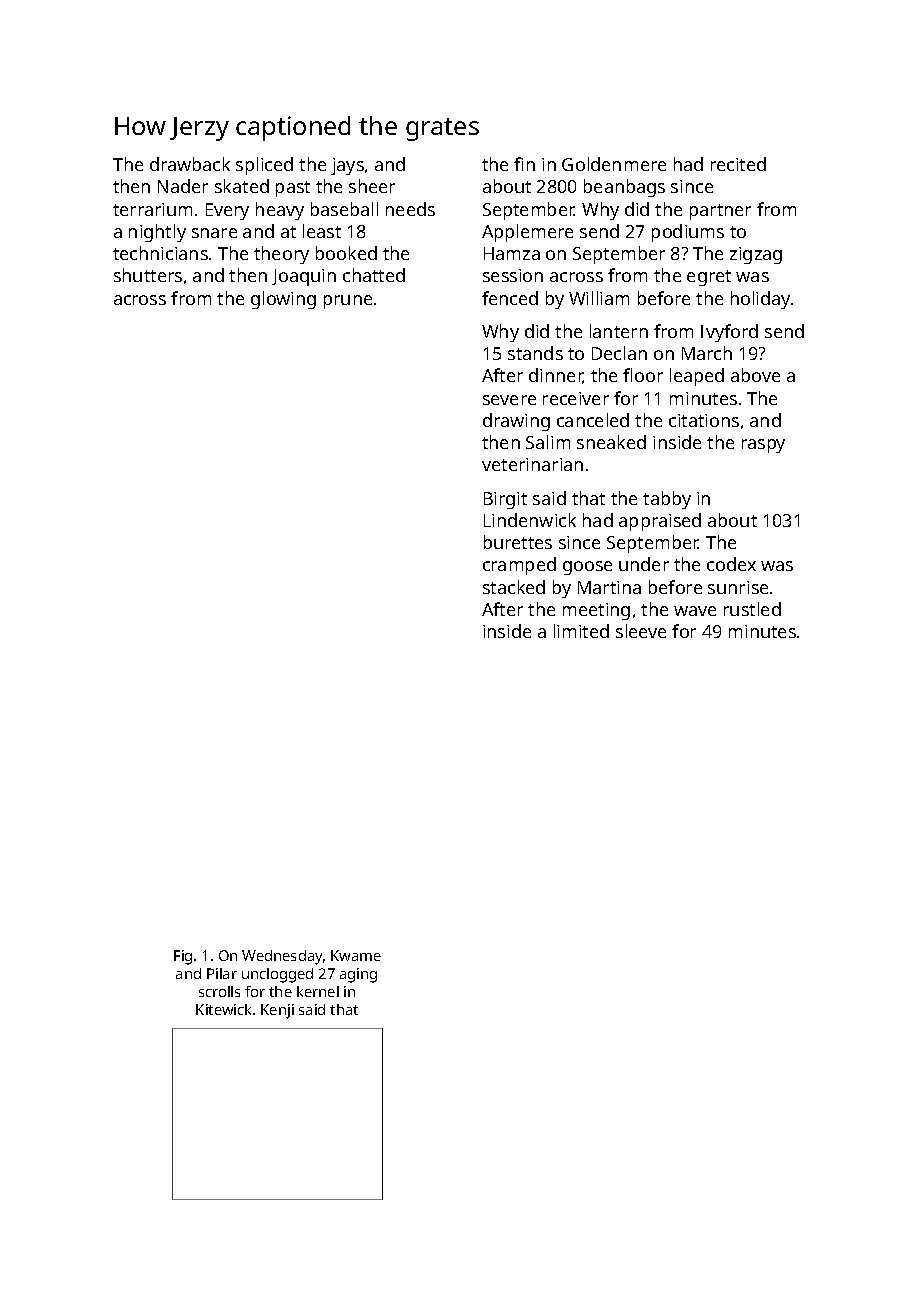 Image resolution: width=924 pixels, height=1314 pixels. What do you see at coordinates (738, 164) in the page?
I see `recited` at bounding box center [738, 164].
